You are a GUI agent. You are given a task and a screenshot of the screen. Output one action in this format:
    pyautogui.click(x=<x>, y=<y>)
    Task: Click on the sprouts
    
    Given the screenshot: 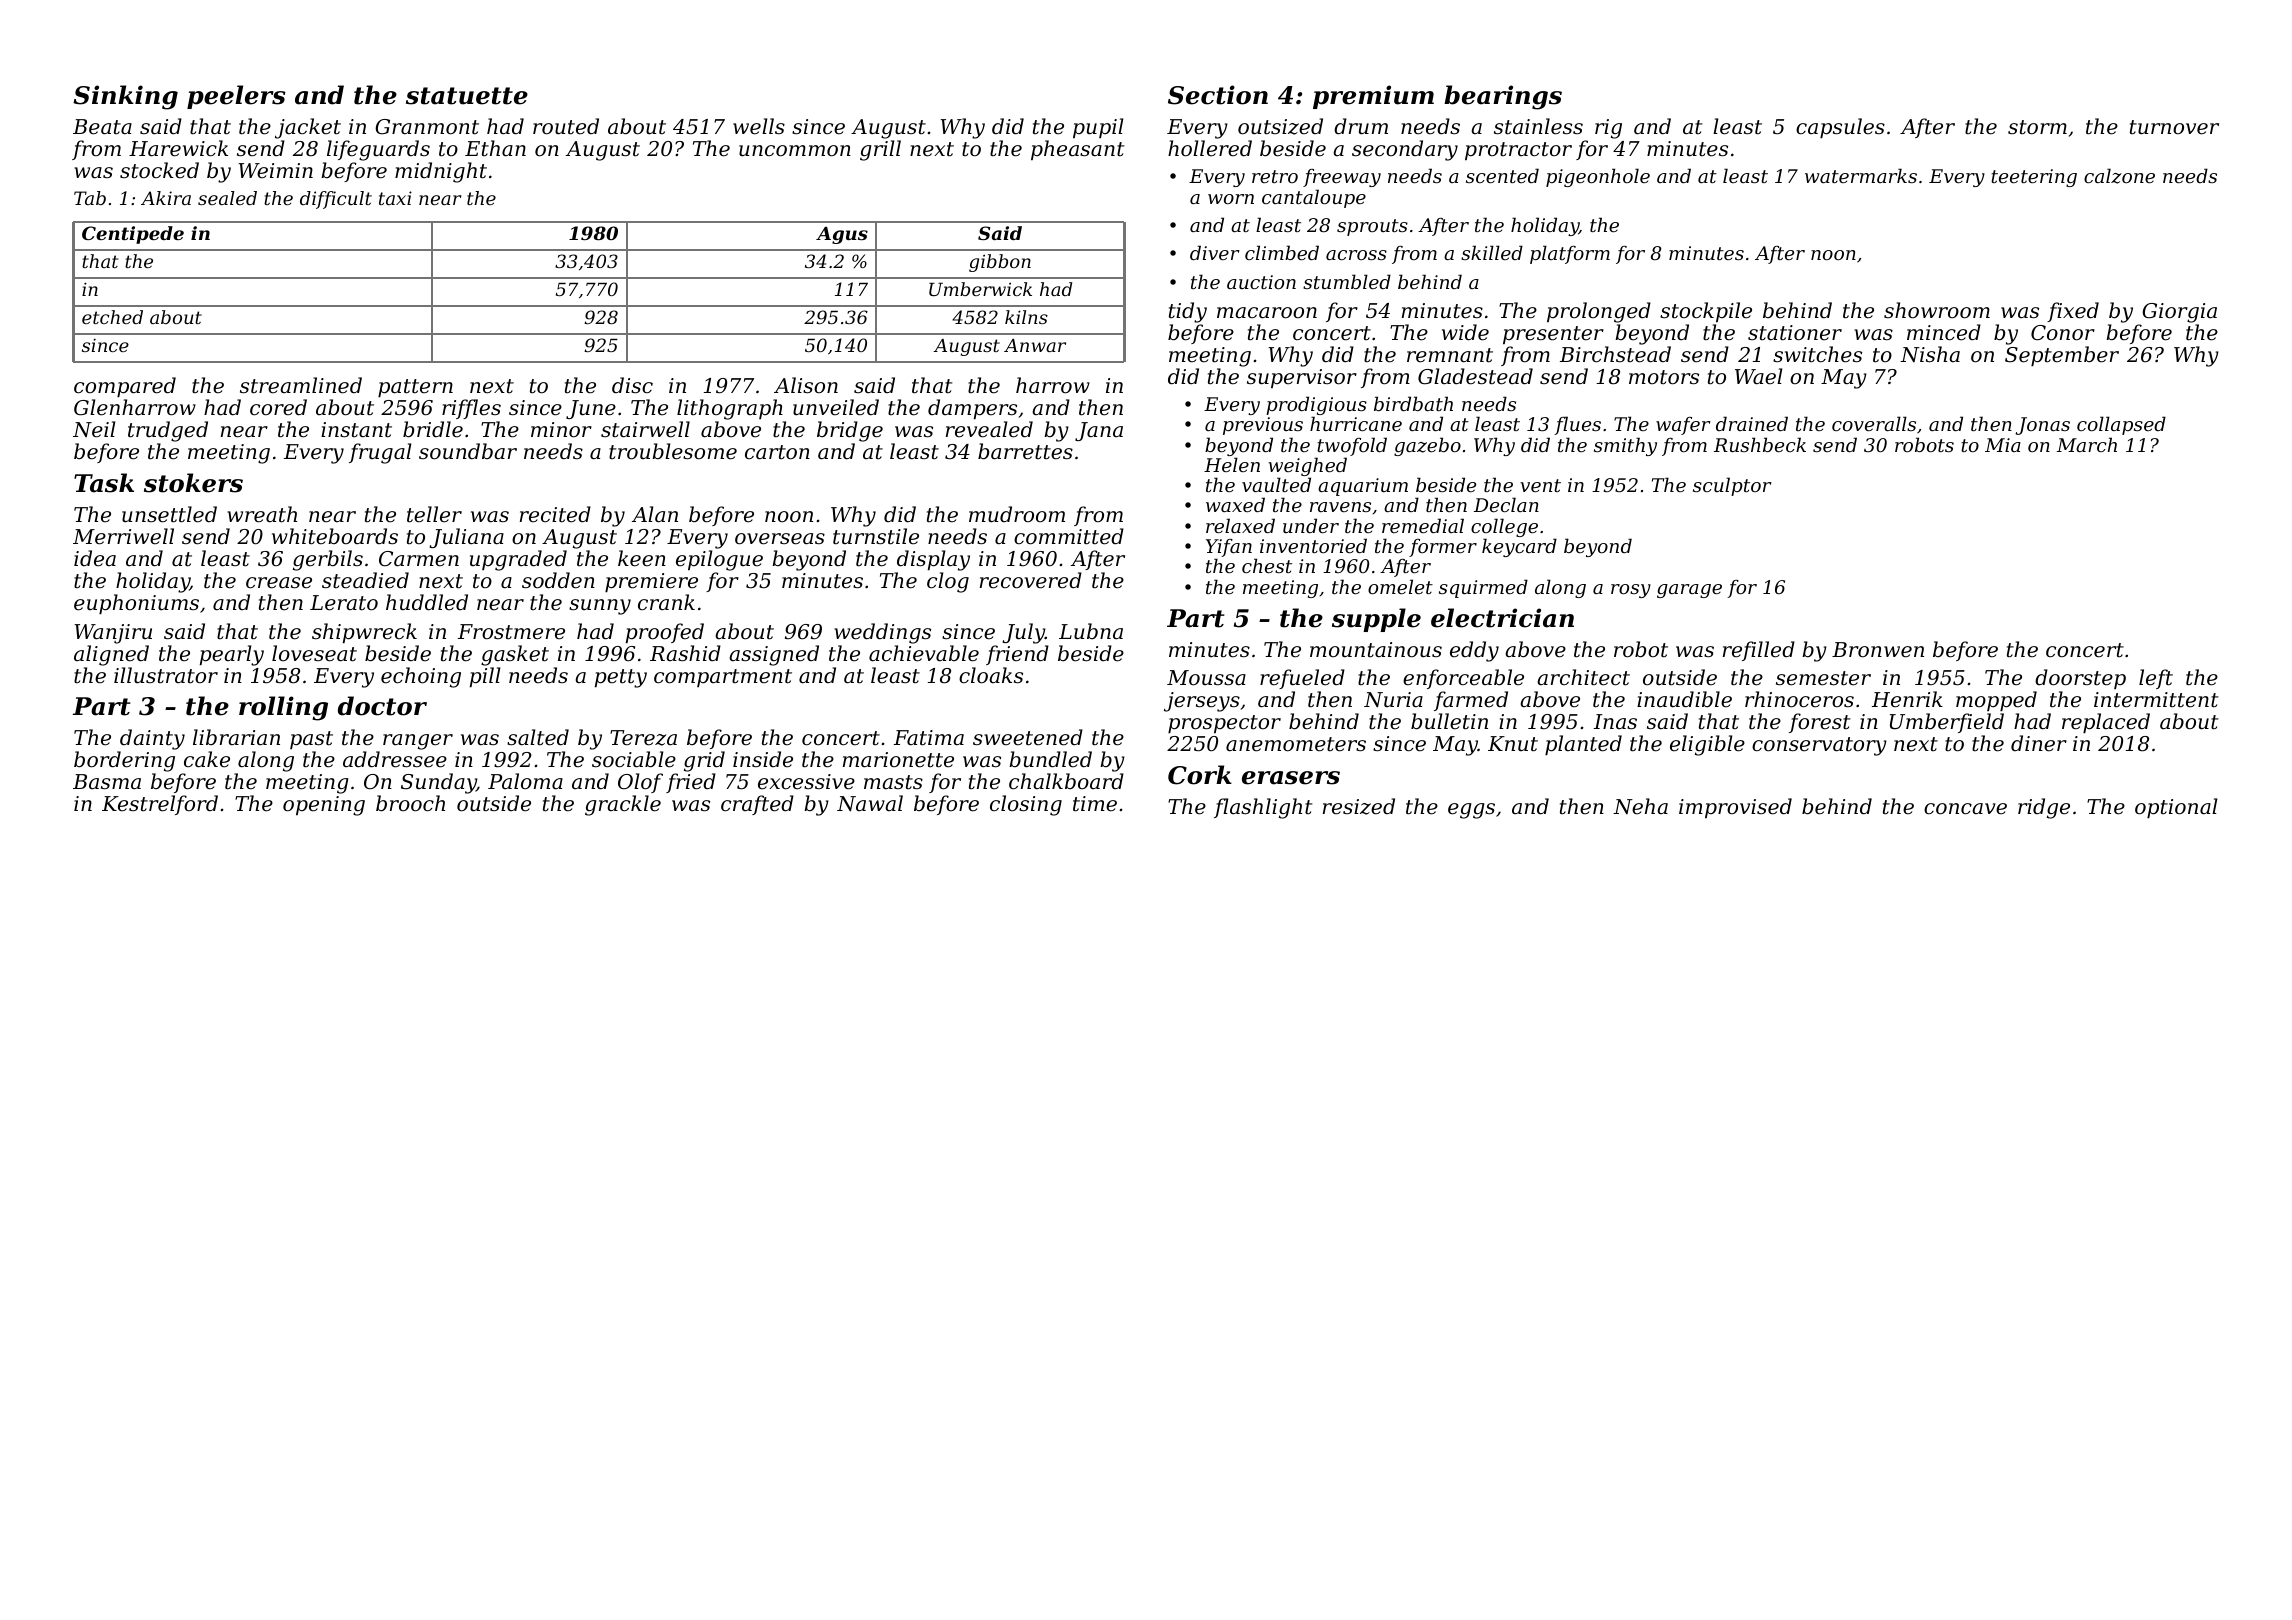 What is the action you would take?
    pyautogui.click(x=1372, y=227)
